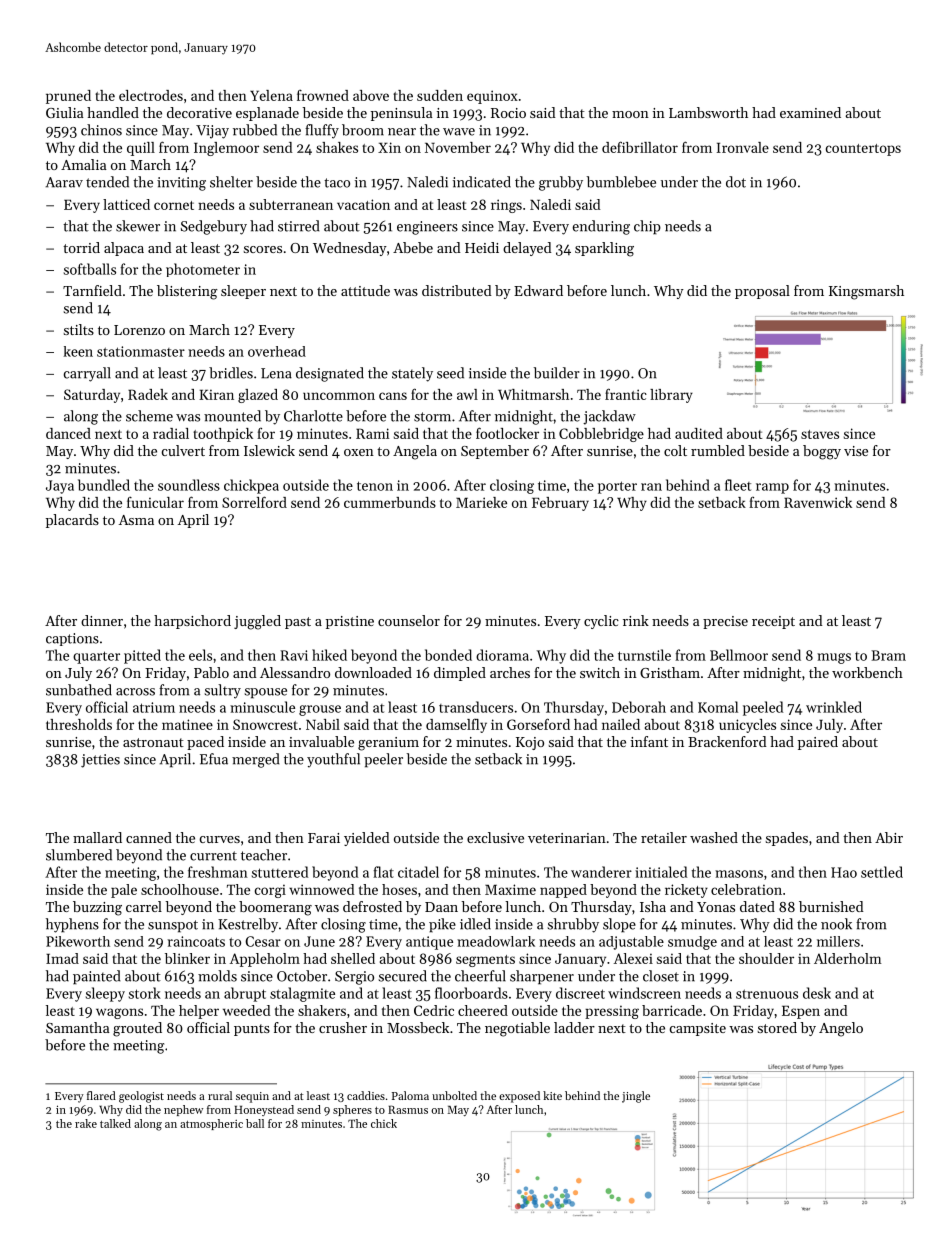  What do you see at coordinates (762, 292) in the image?
I see `proposal` at bounding box center [762, 292].
